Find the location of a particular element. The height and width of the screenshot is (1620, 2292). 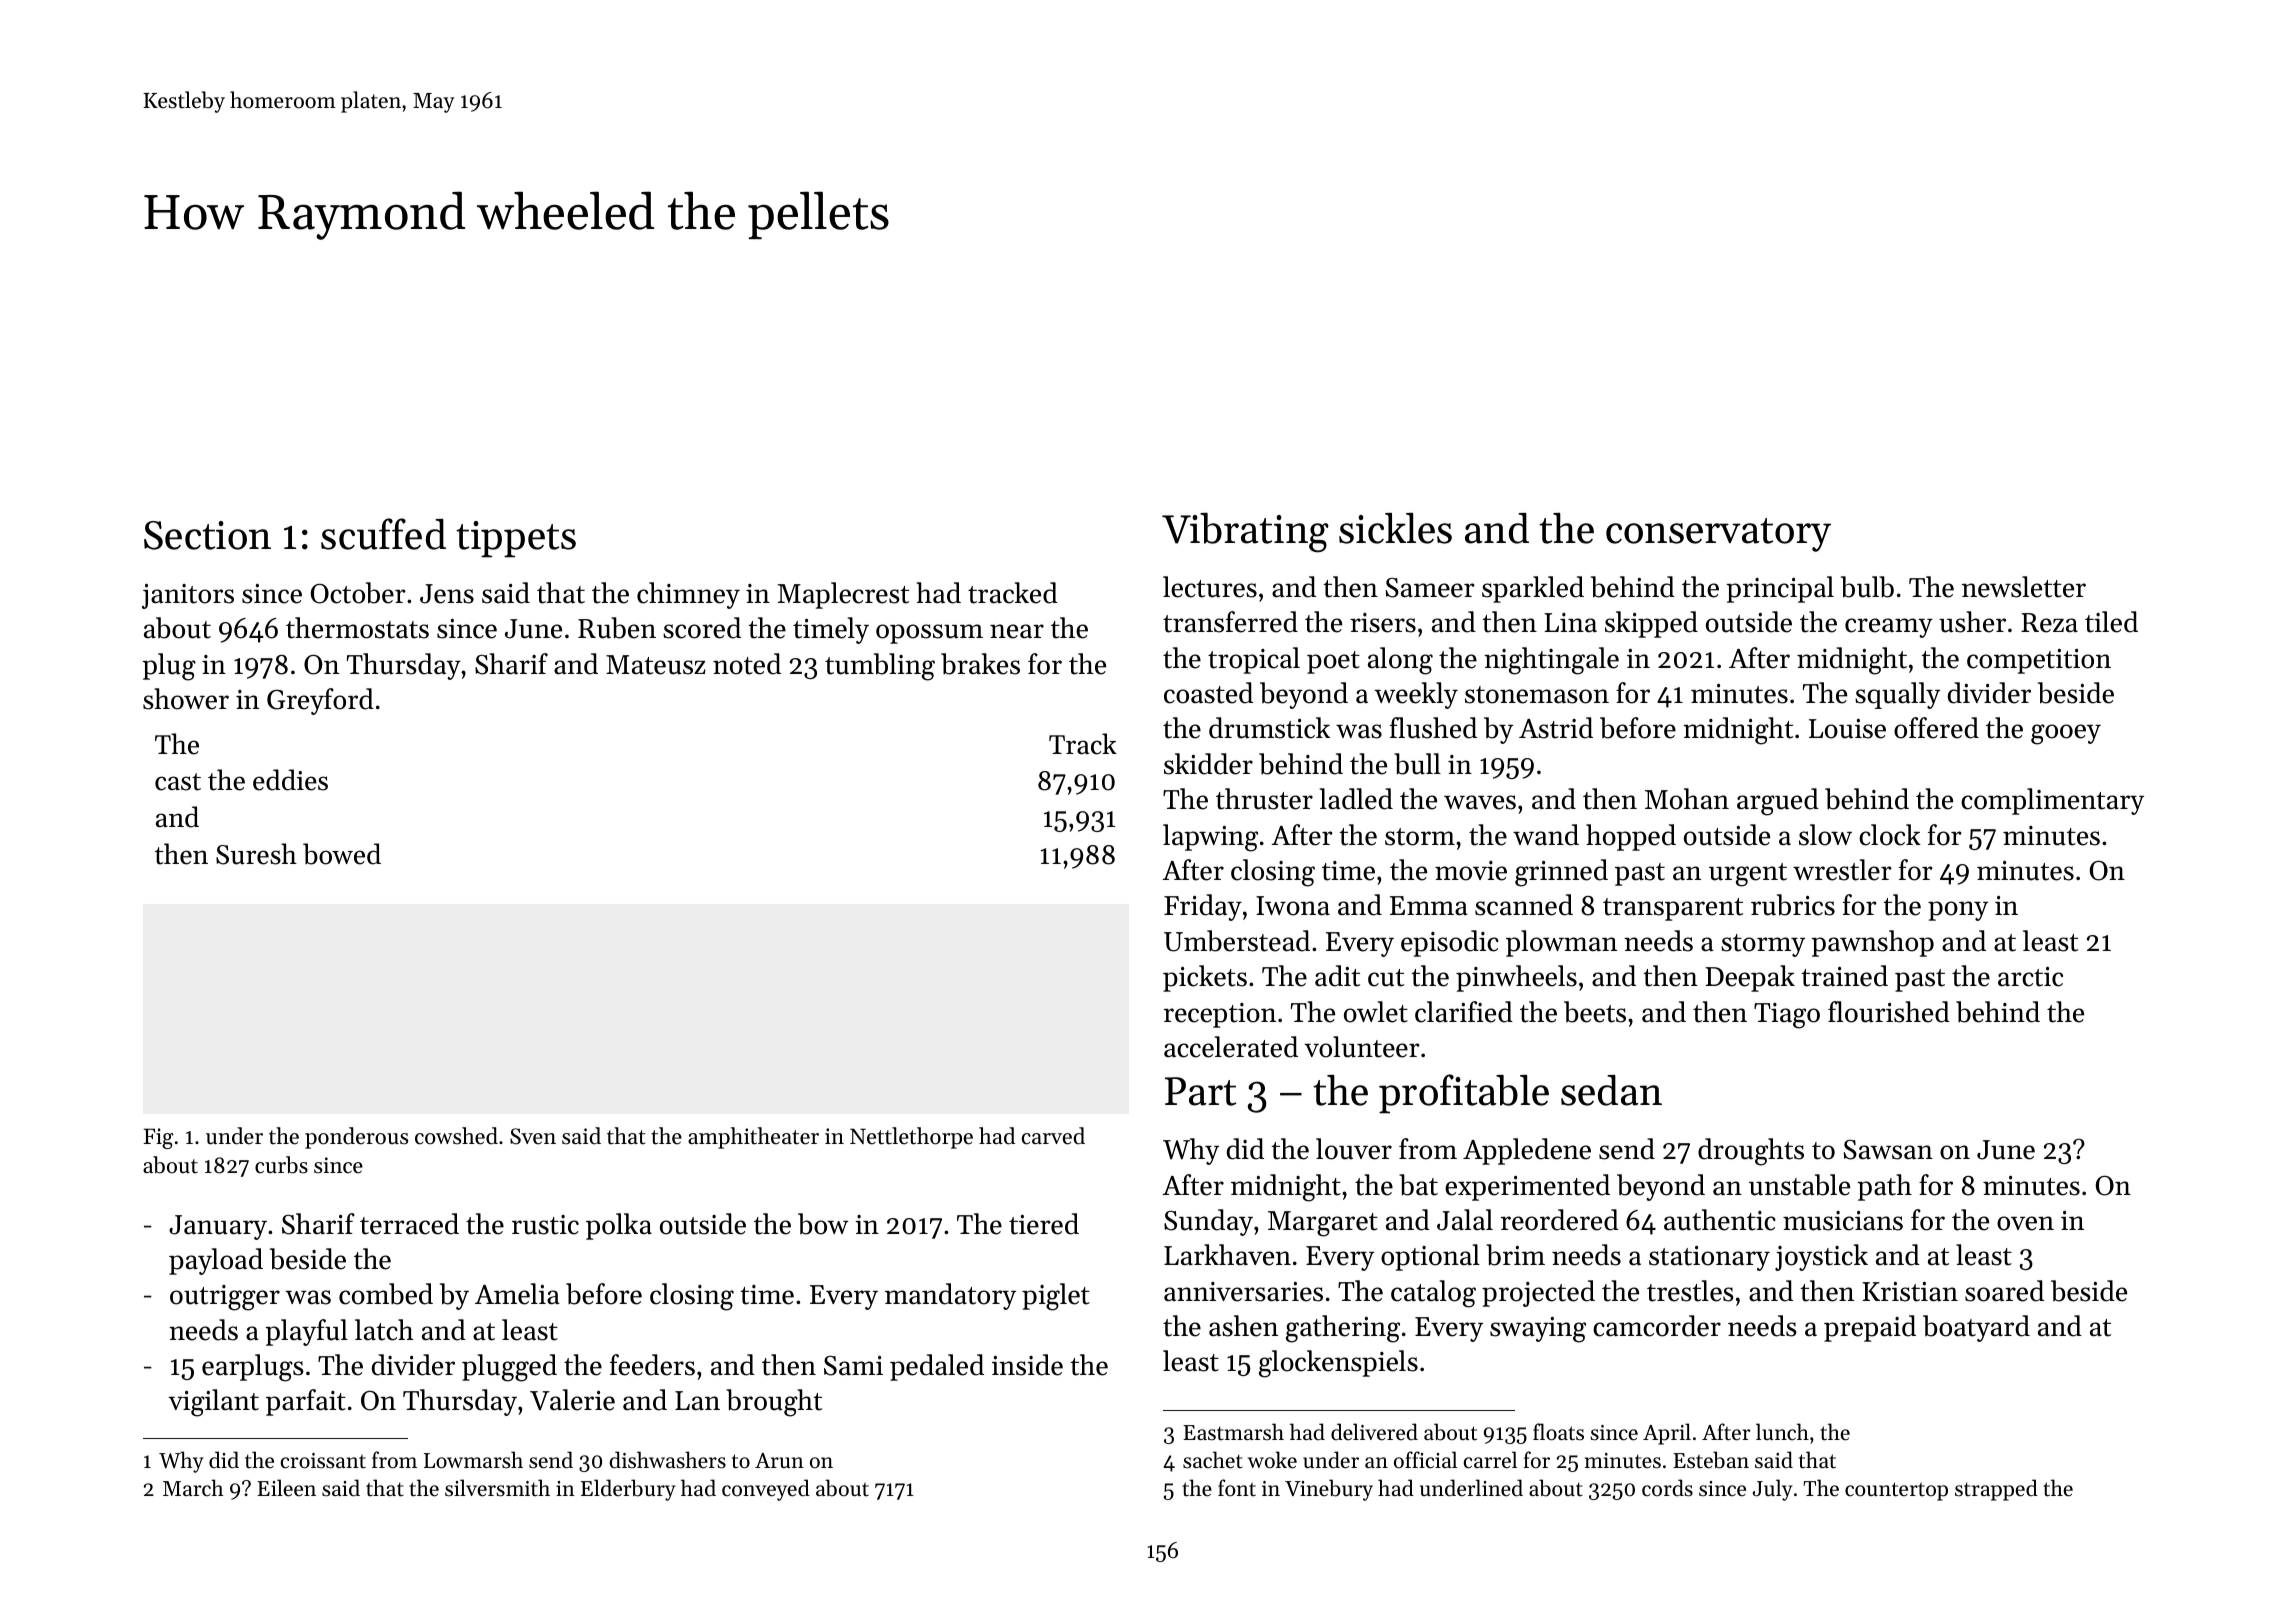

strapped is located at coordinates (1996, 1490).
